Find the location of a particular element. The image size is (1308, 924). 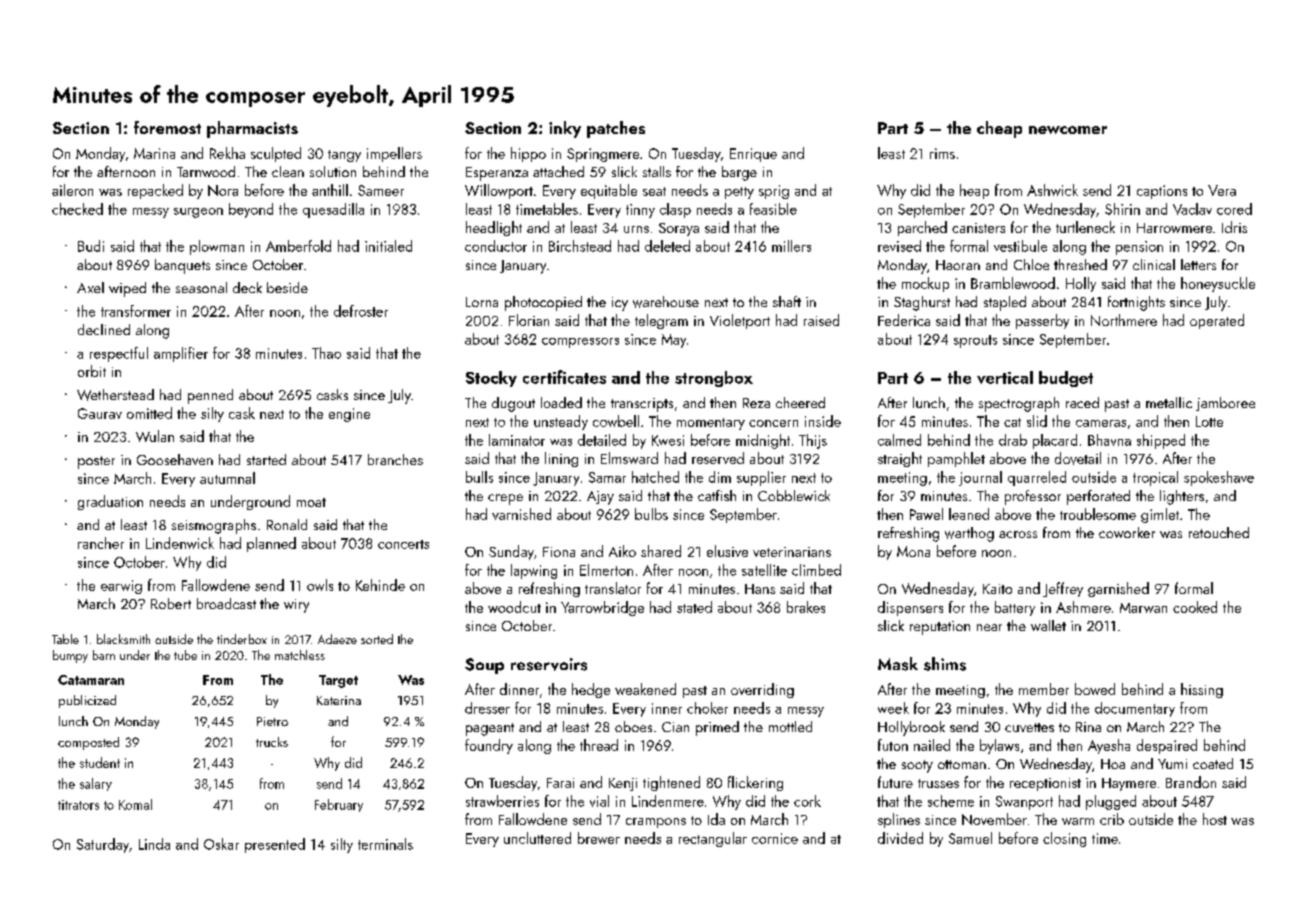

presented is located at coordinates (275, 845).
